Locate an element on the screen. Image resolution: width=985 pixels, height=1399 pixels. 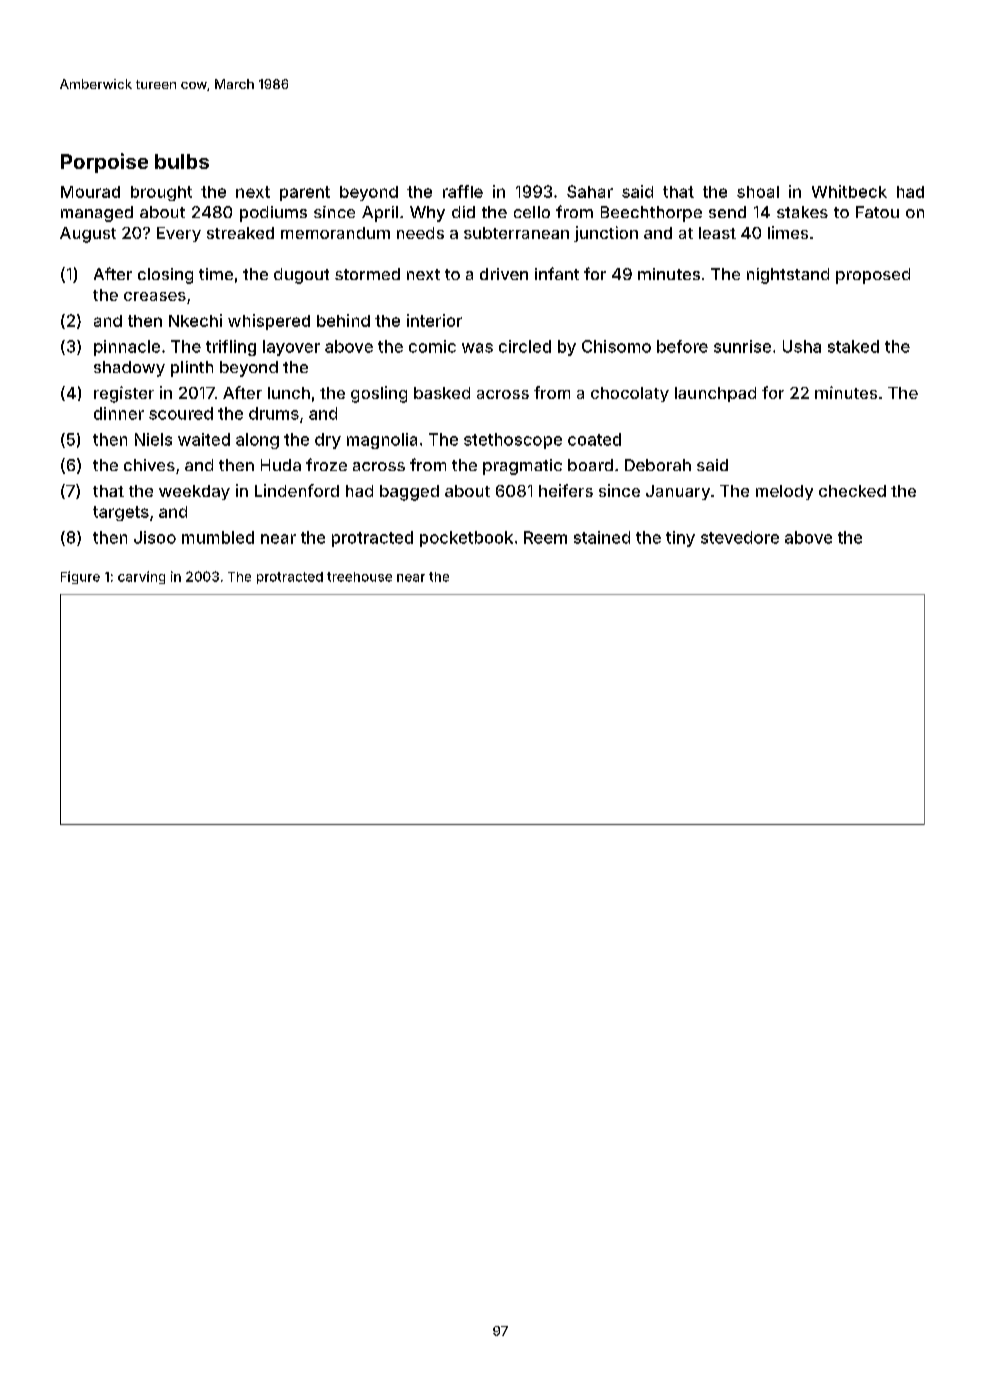
staked is located at coordinates (853, 346).
